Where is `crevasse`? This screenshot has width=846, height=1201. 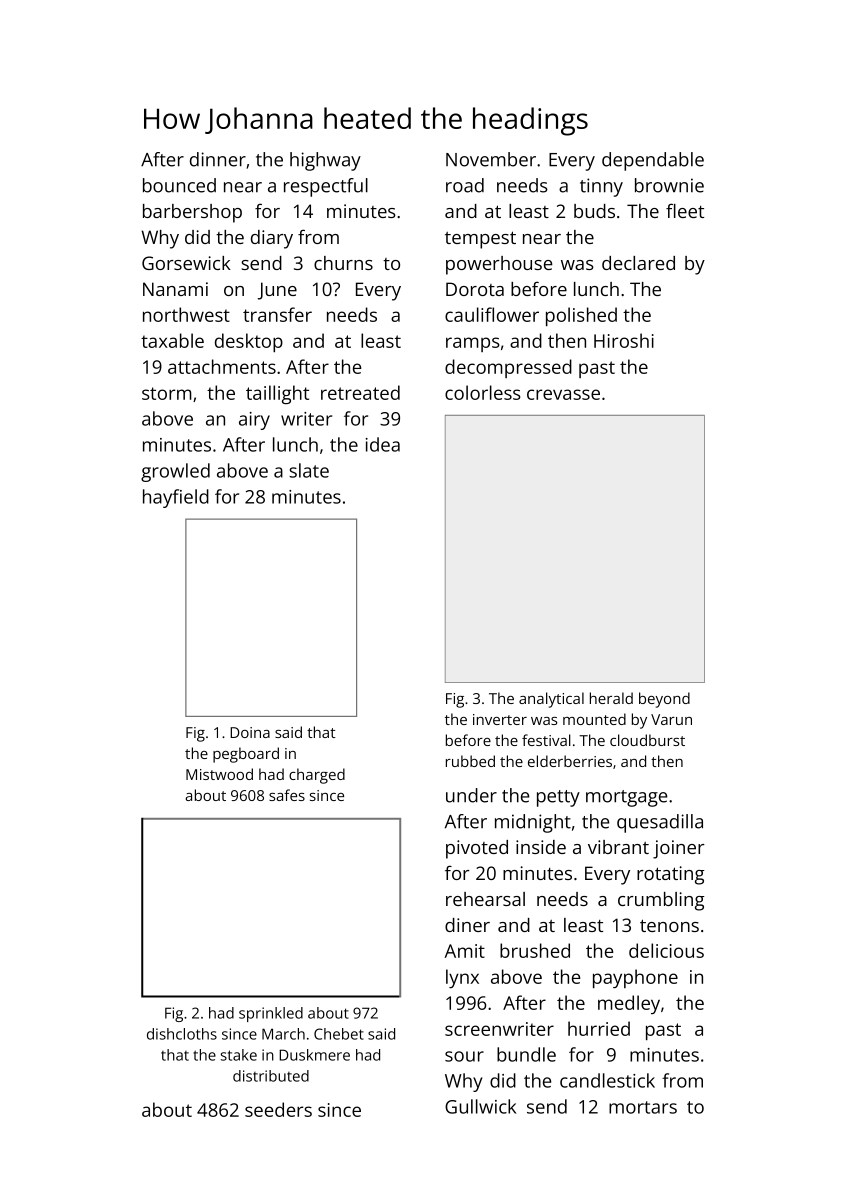
crevasse is located at coordinates (563, 394).
